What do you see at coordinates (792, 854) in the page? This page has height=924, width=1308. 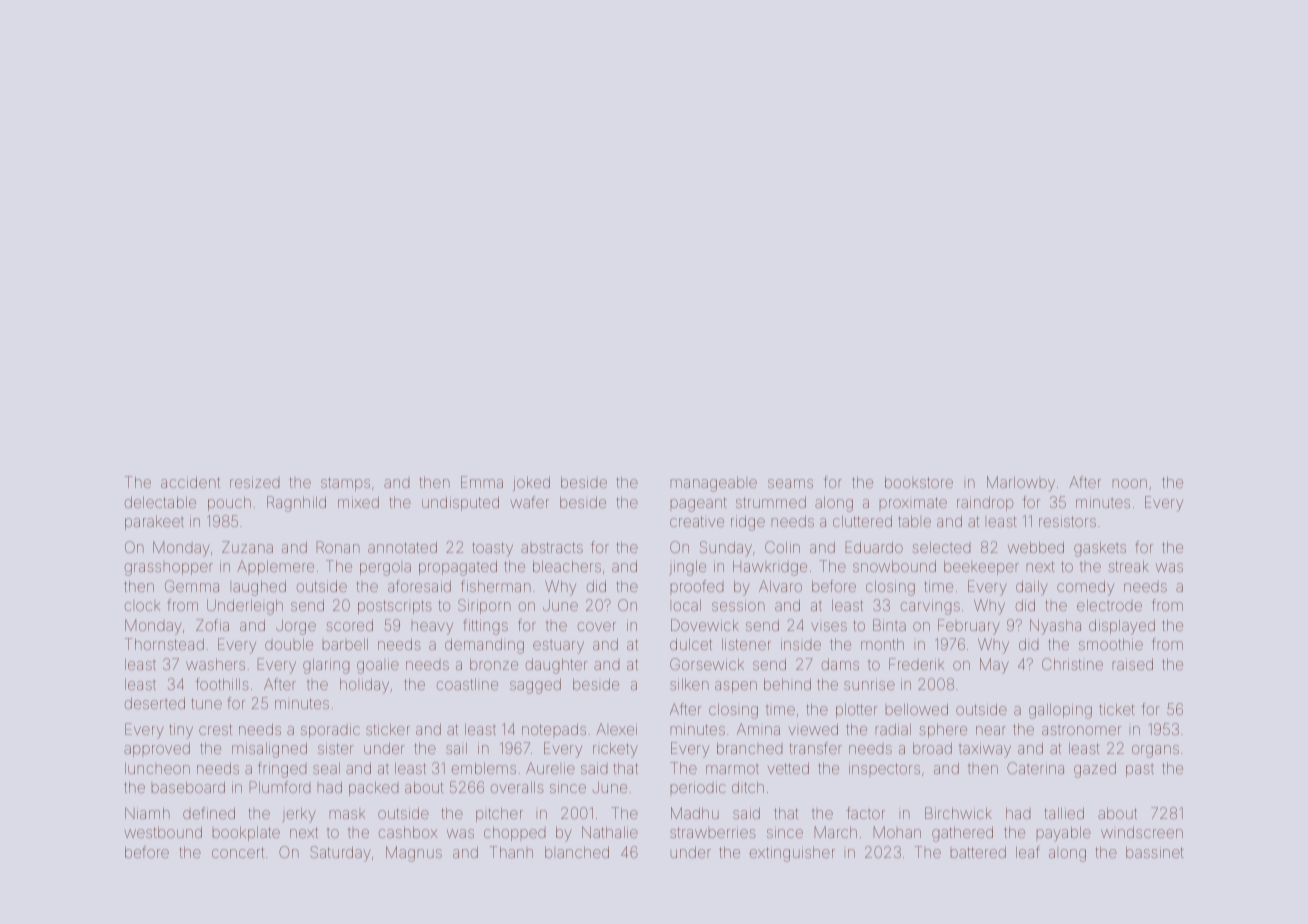 I see `extinguisher` at bounding box center [792, 854].
